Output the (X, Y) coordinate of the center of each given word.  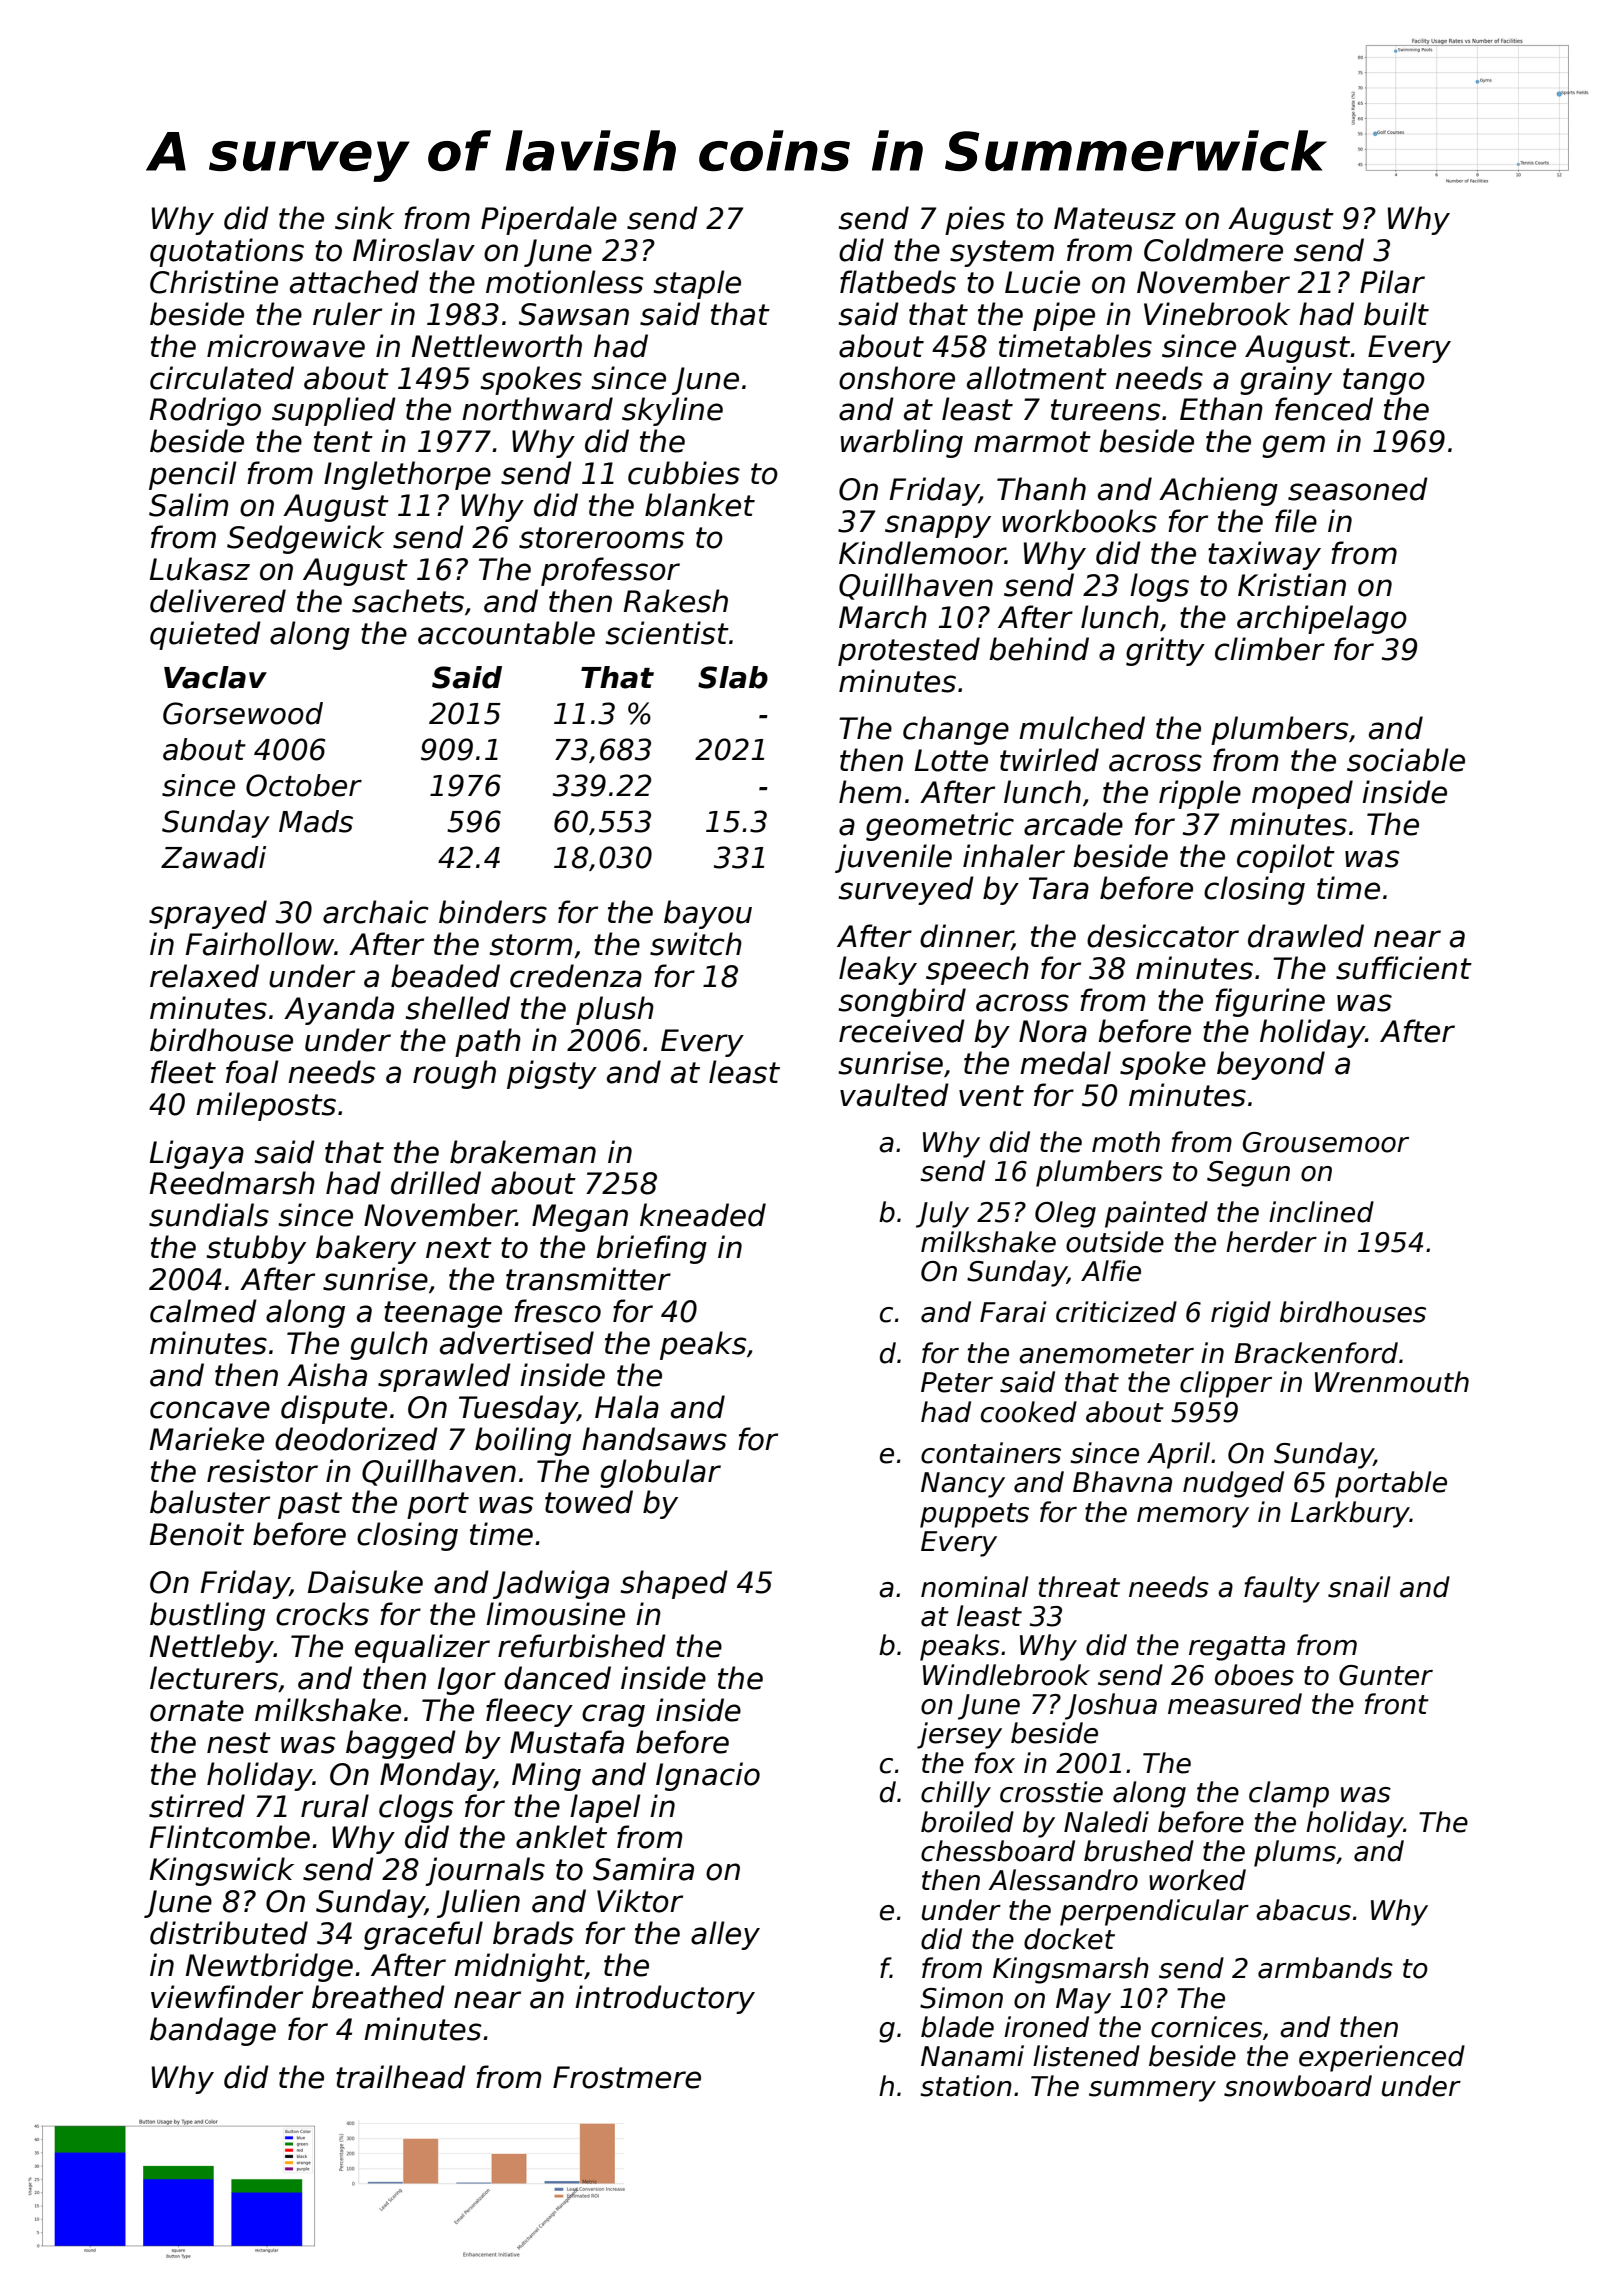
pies (975, 220)
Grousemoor (1326, 1142)
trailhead (401, 2077)
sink (364, 218)
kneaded (703, 1215)
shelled (458, 1008)
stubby (256, 1249)
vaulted (894, 1095)
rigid (1241, 1314)
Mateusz (1115, 218)
